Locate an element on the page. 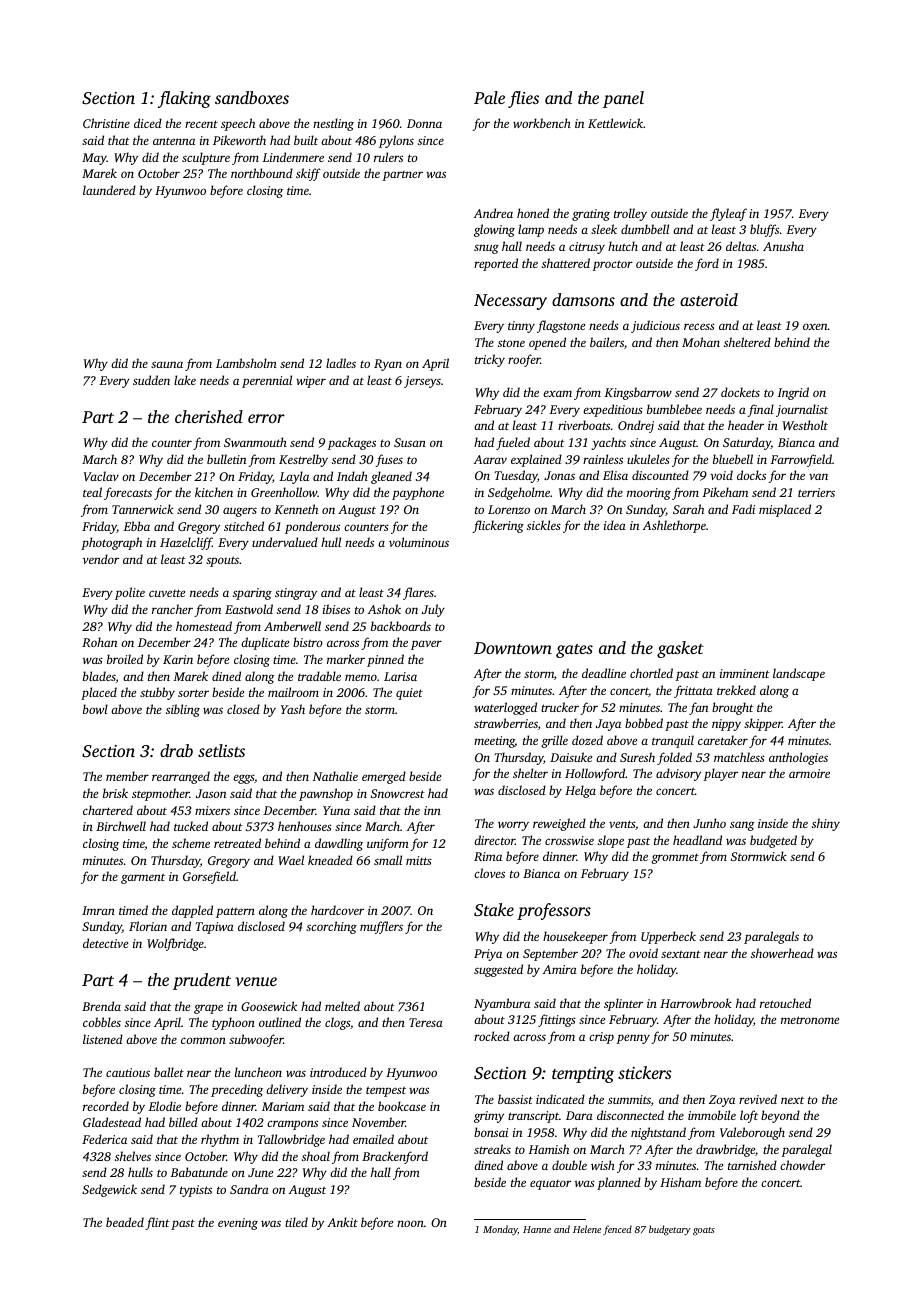 The width and height of the image is (924, 1308). nestling is located at coordinates (333, 124).
